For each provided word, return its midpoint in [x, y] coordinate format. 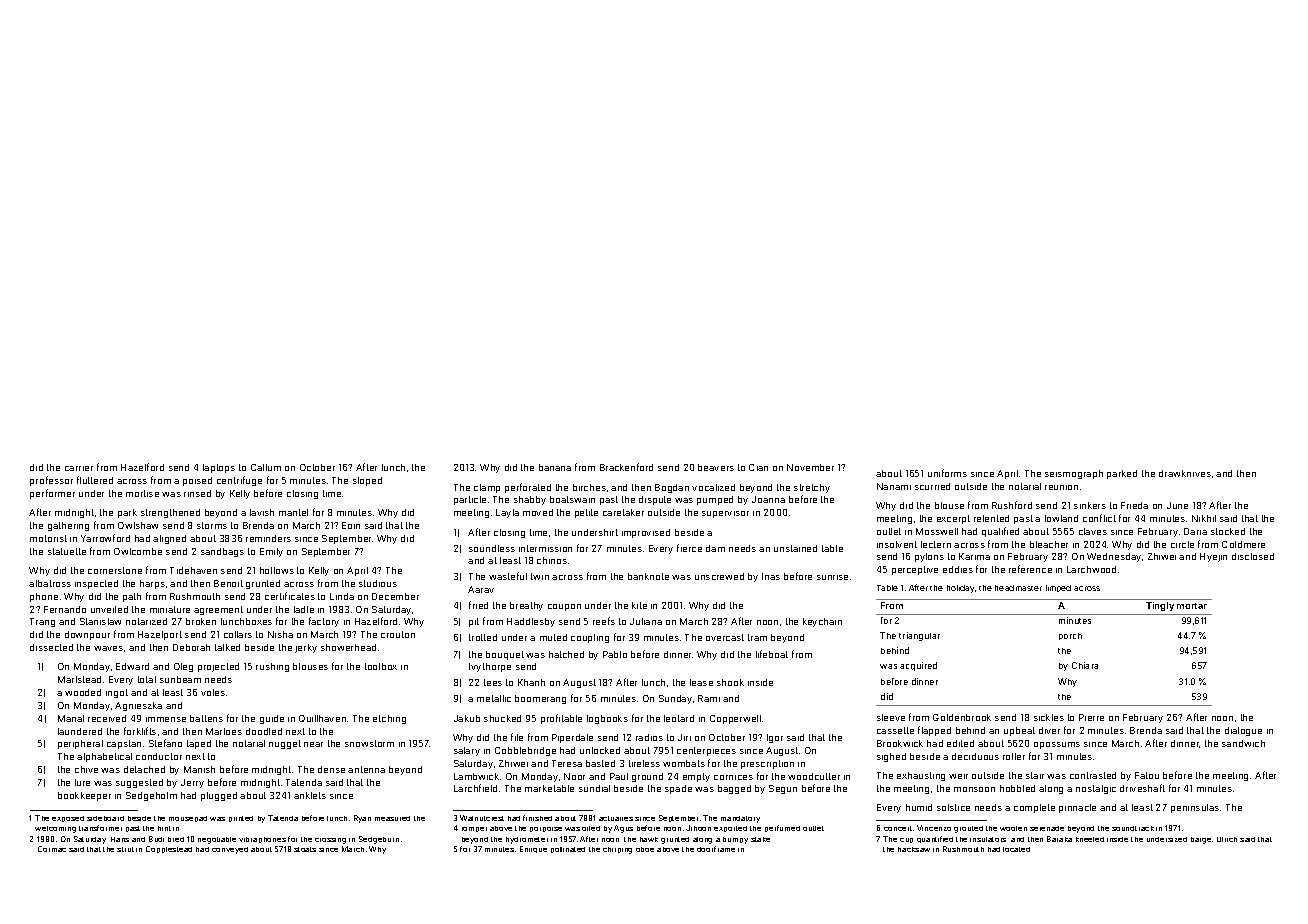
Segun [783, 789]
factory [324, 622]
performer [52, 494]
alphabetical [104, 757]
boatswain [572, 499]
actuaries [616, 818]
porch [1070, 636]
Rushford [1012, 505]
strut [125, 849]
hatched [566, 654]
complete [1034, 808]
